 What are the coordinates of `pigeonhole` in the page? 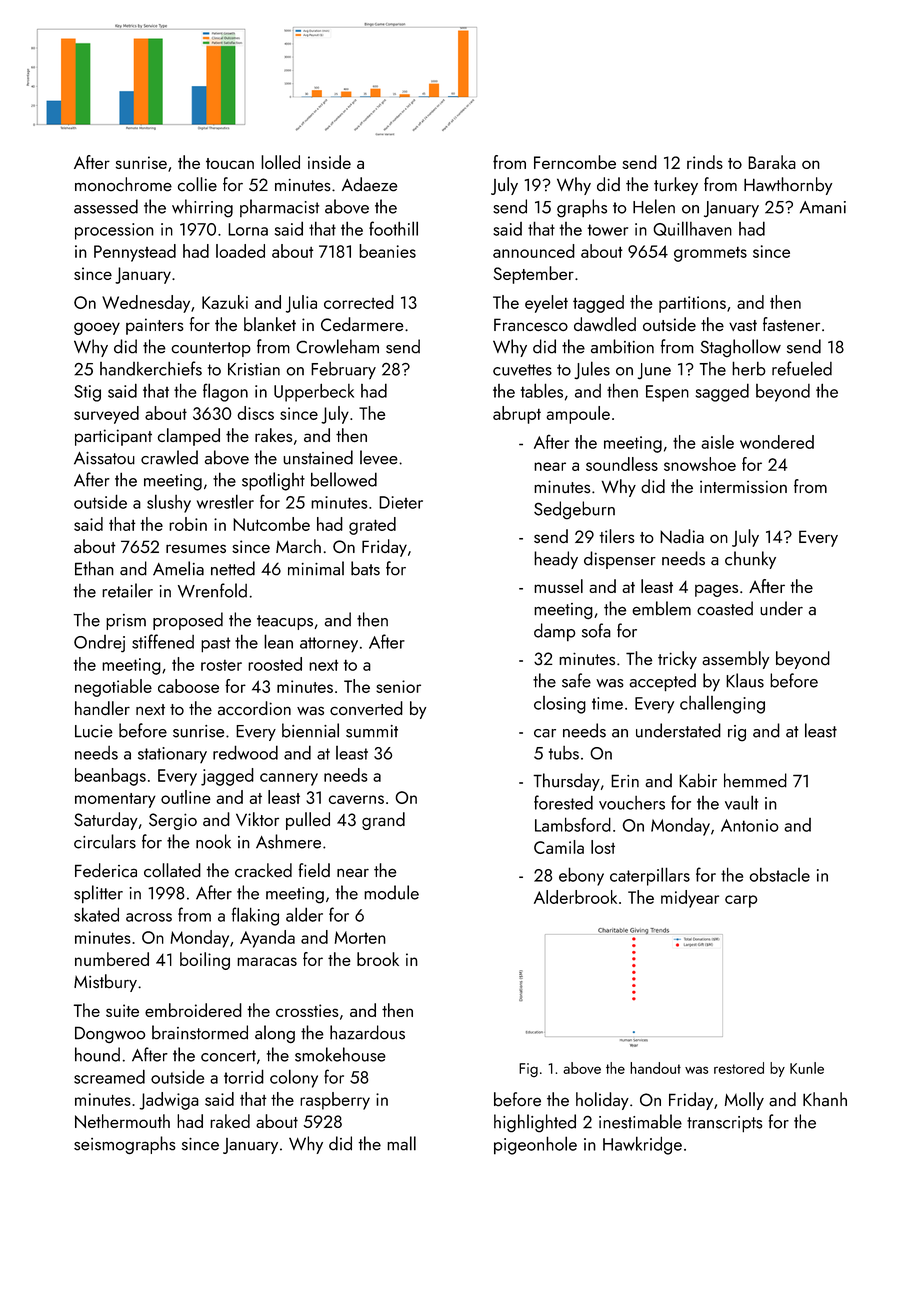 It's located at (535, 1145).
